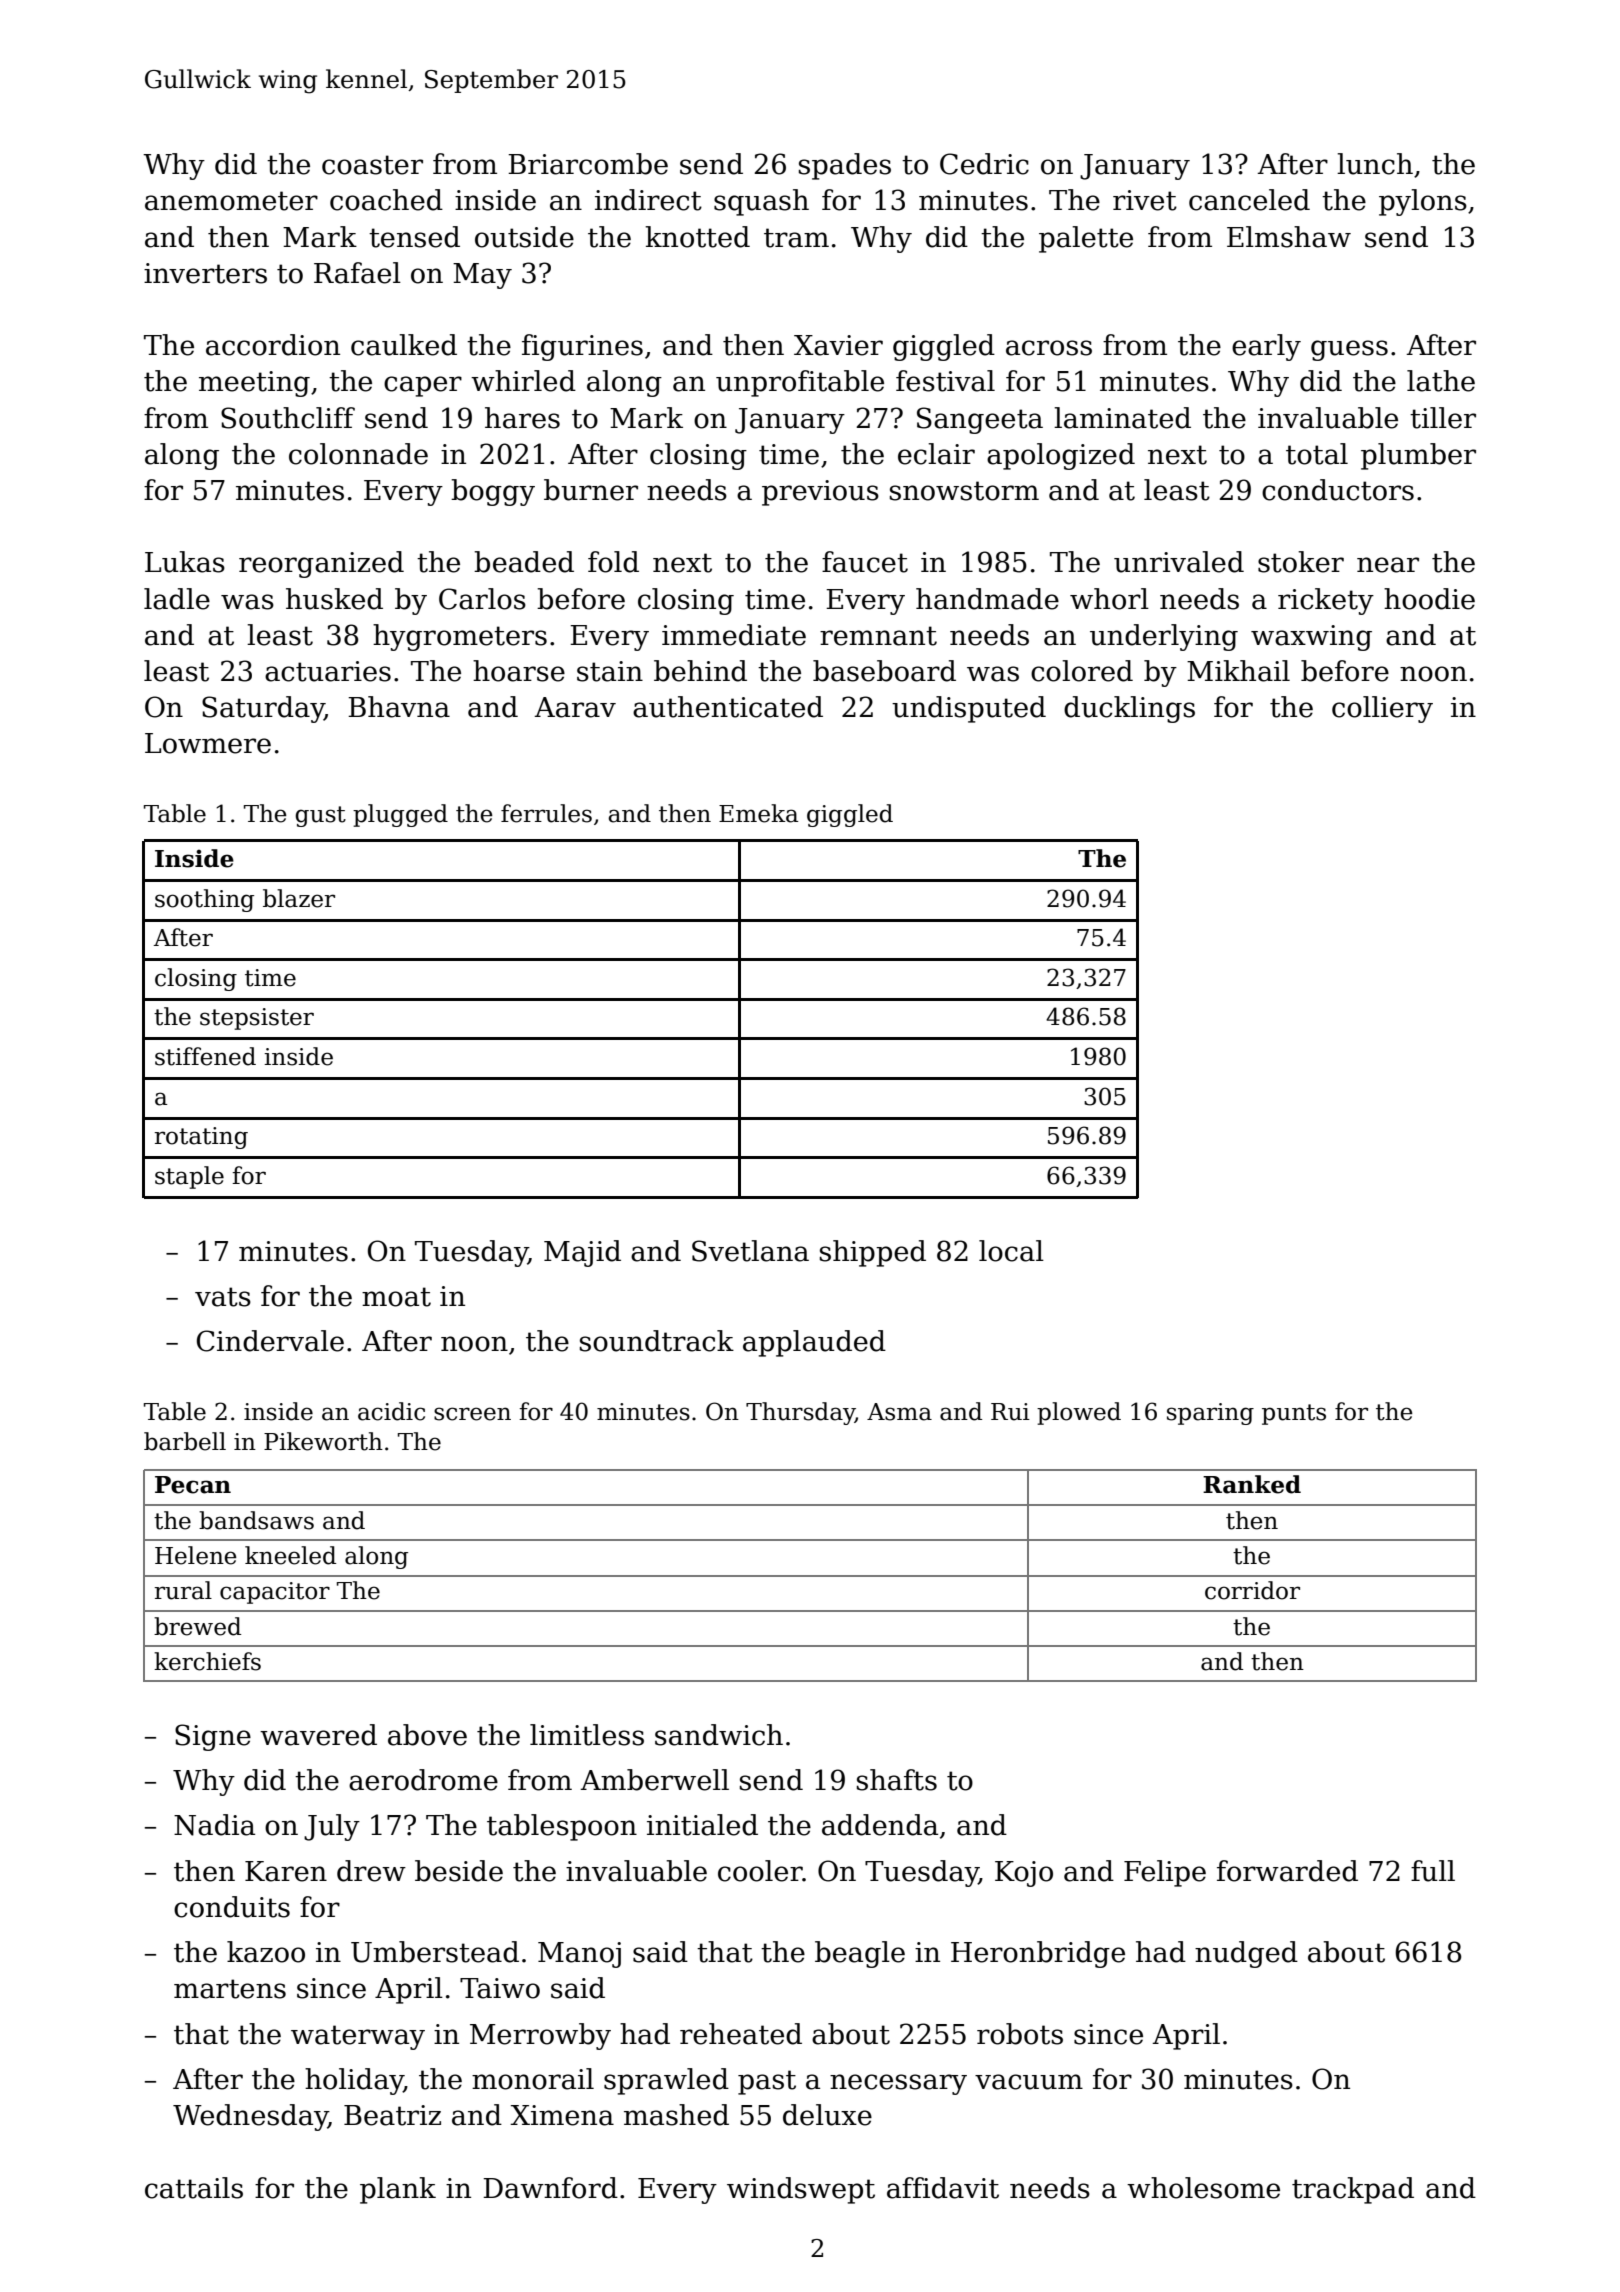 The width and height of the page is (1620, 2292). I want to click on Briarcombe, so click(588, 164).
